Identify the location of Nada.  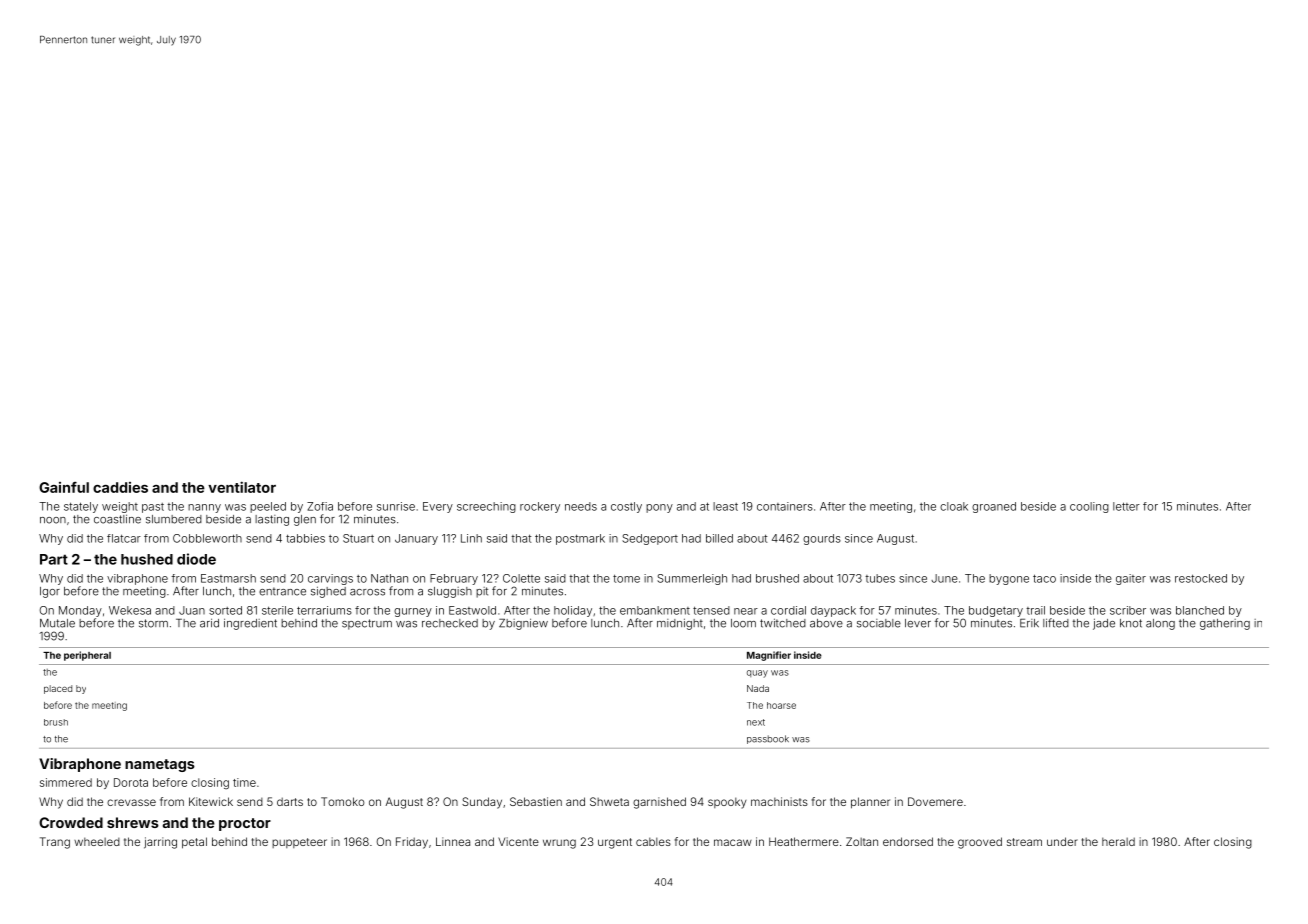
(758, 688).
